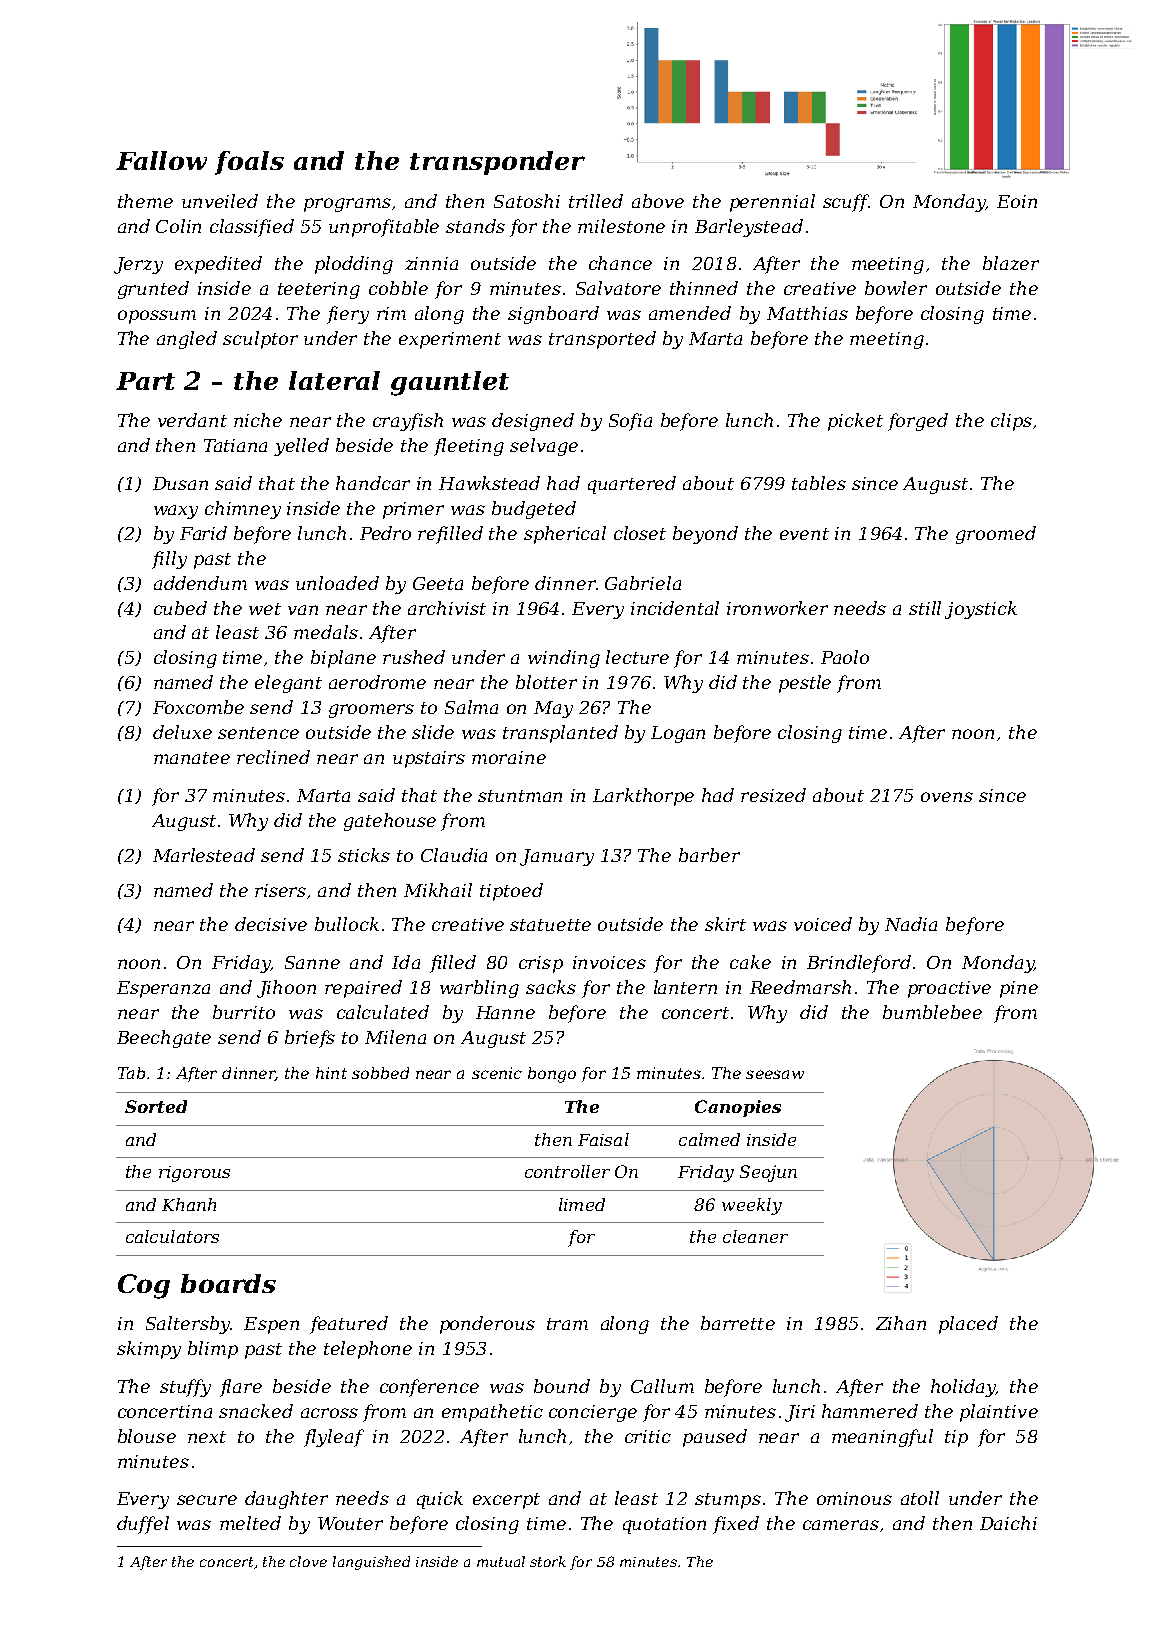  I want to click on snacked, so click(256, 1411).
